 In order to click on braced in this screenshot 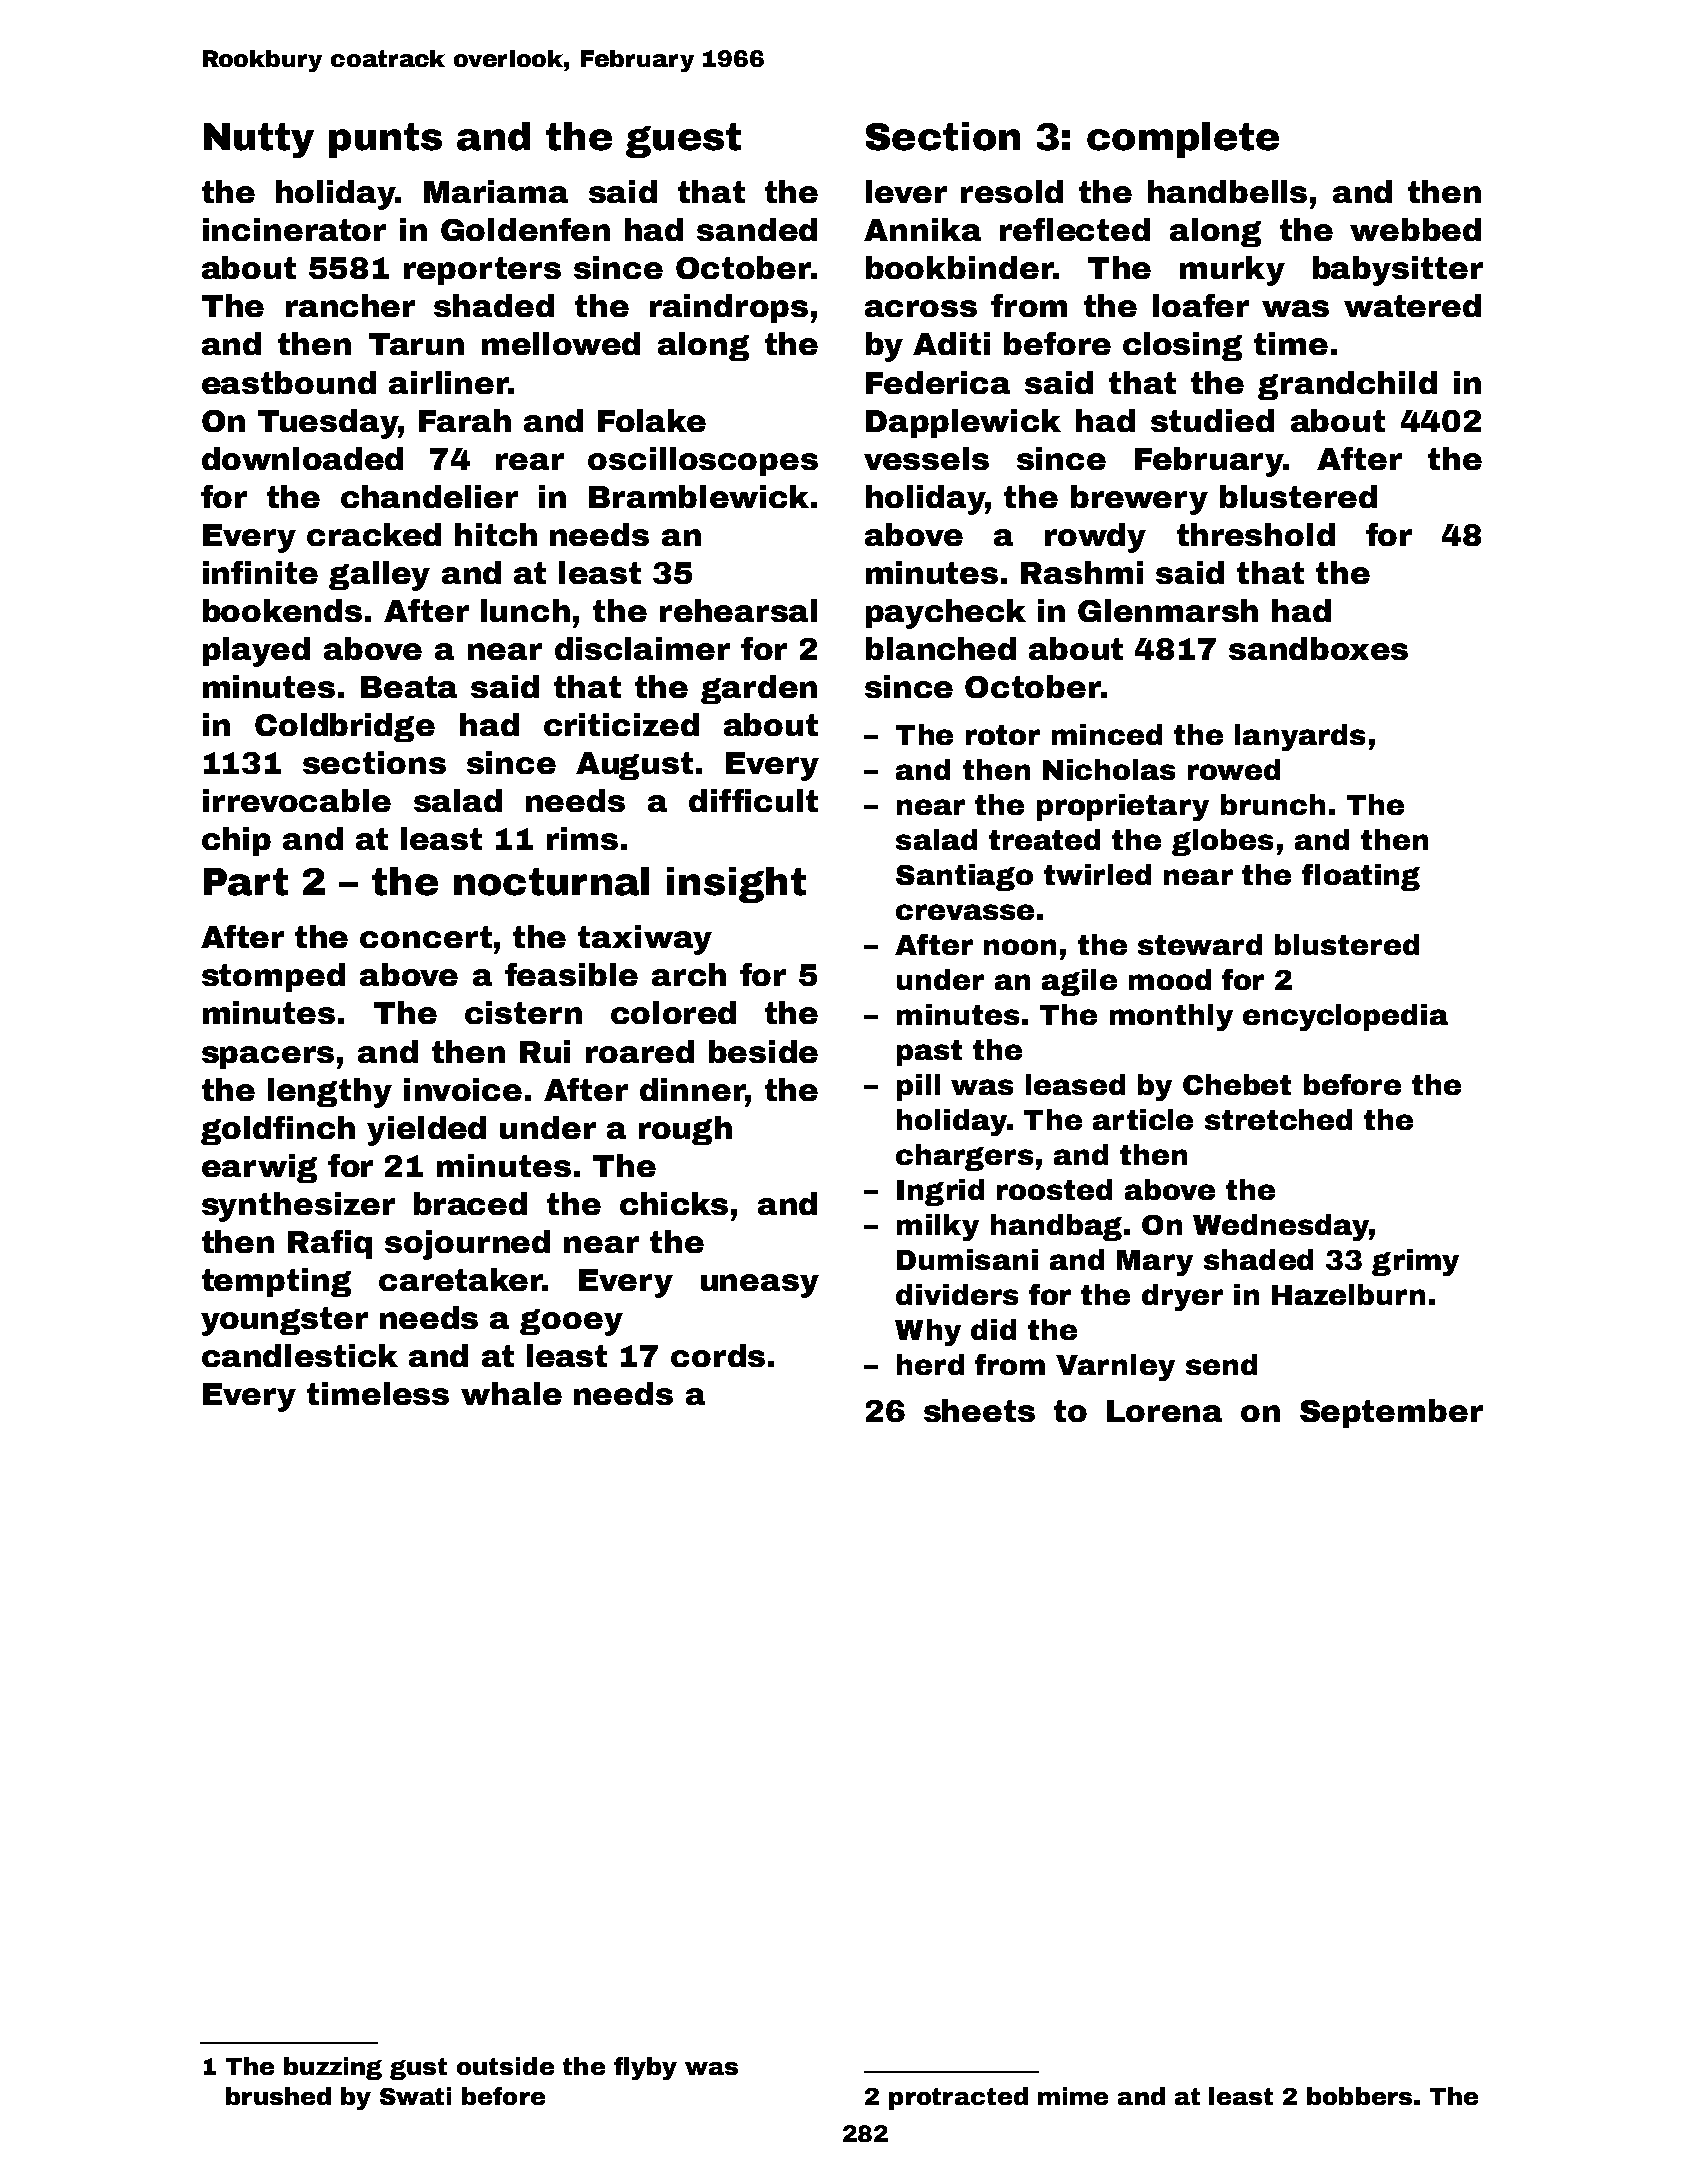, I will do `click(470, 1203)`.
